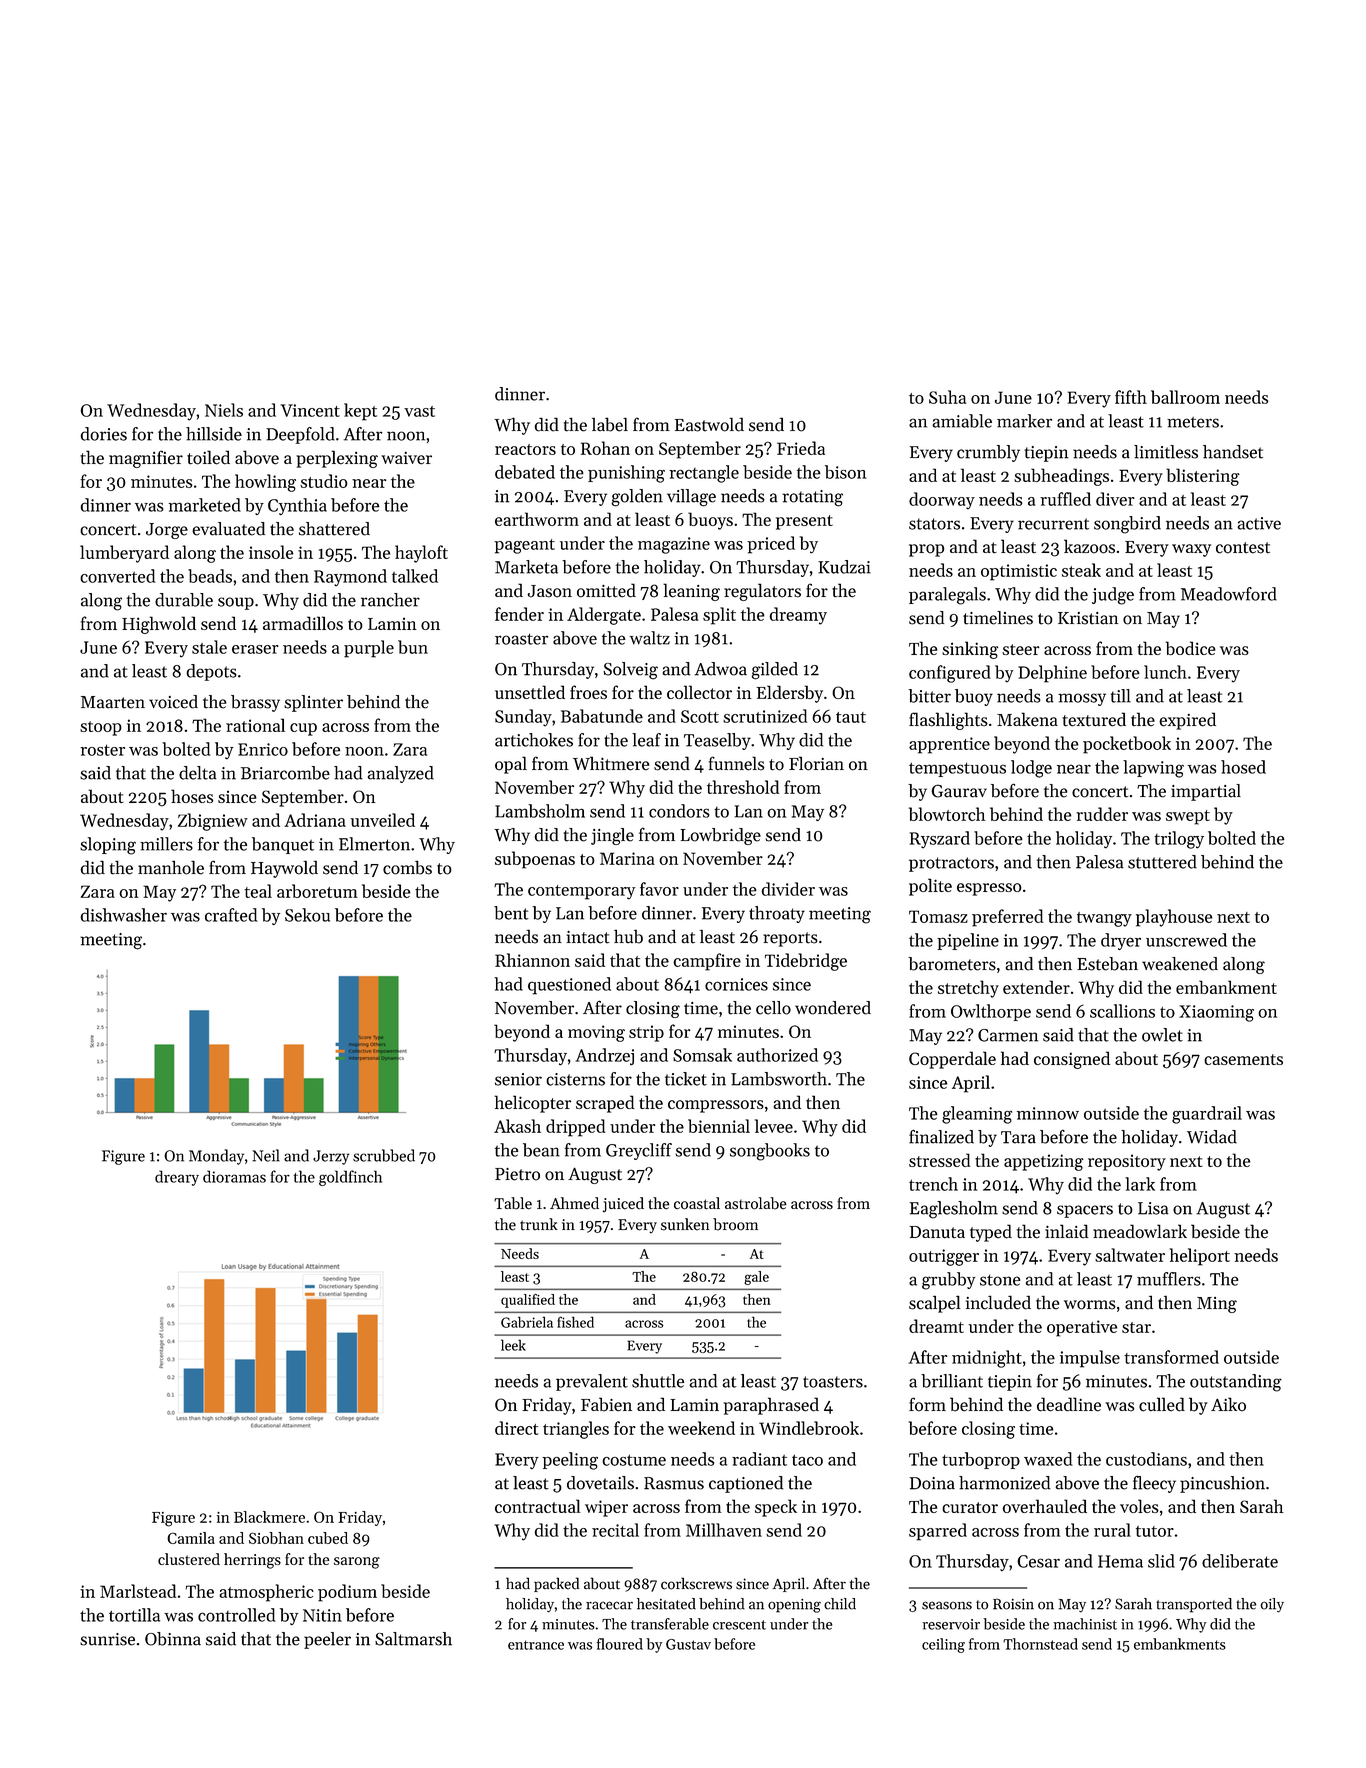 This screenshot has height=1768, width=1366. What do you see at coordinates (1185, 397) in the screenshot?
I see `ballroom` at bounding box center [1185, 397].
